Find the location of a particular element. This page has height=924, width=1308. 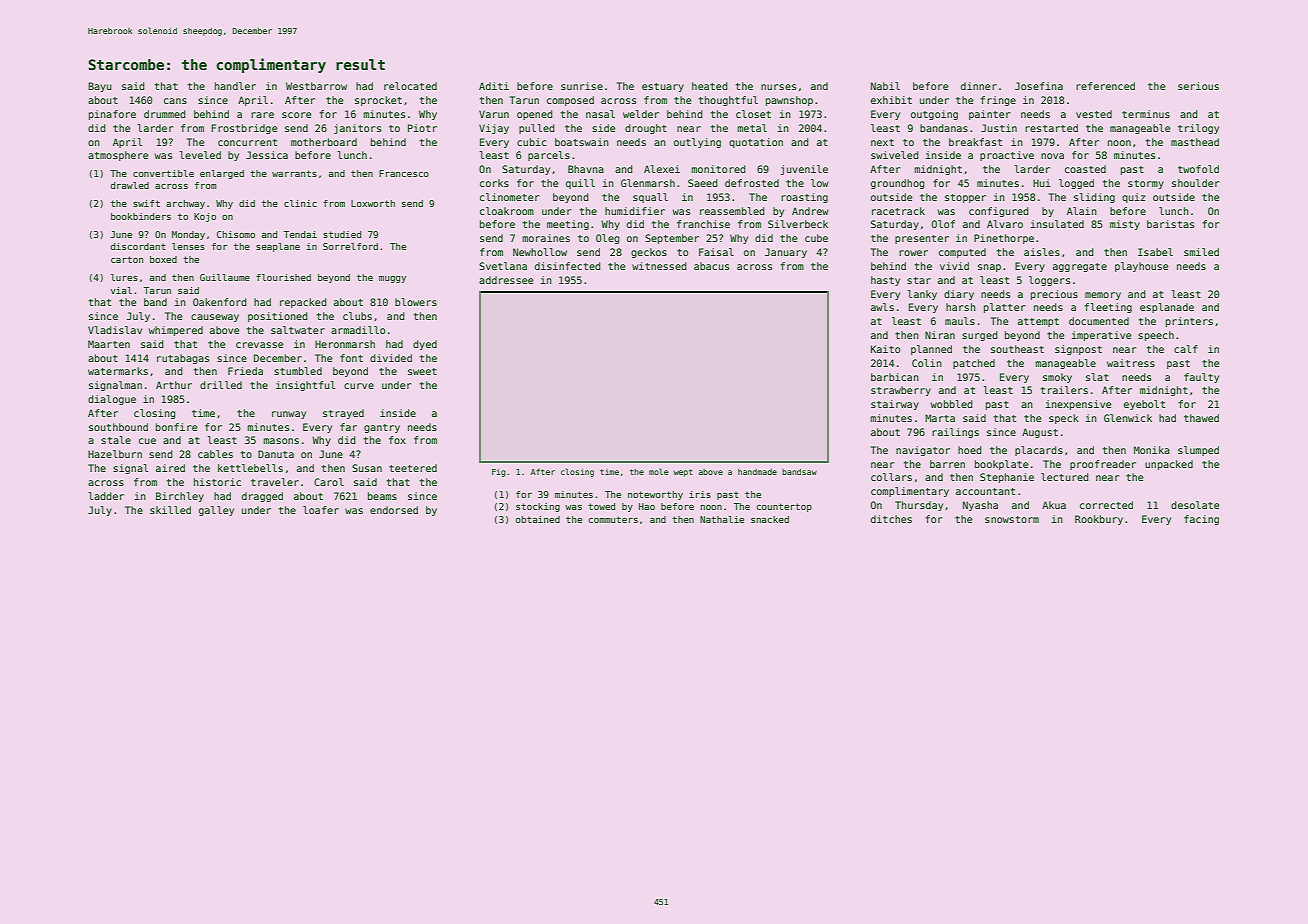

thoughtful is located at coordinates (728, 101).
